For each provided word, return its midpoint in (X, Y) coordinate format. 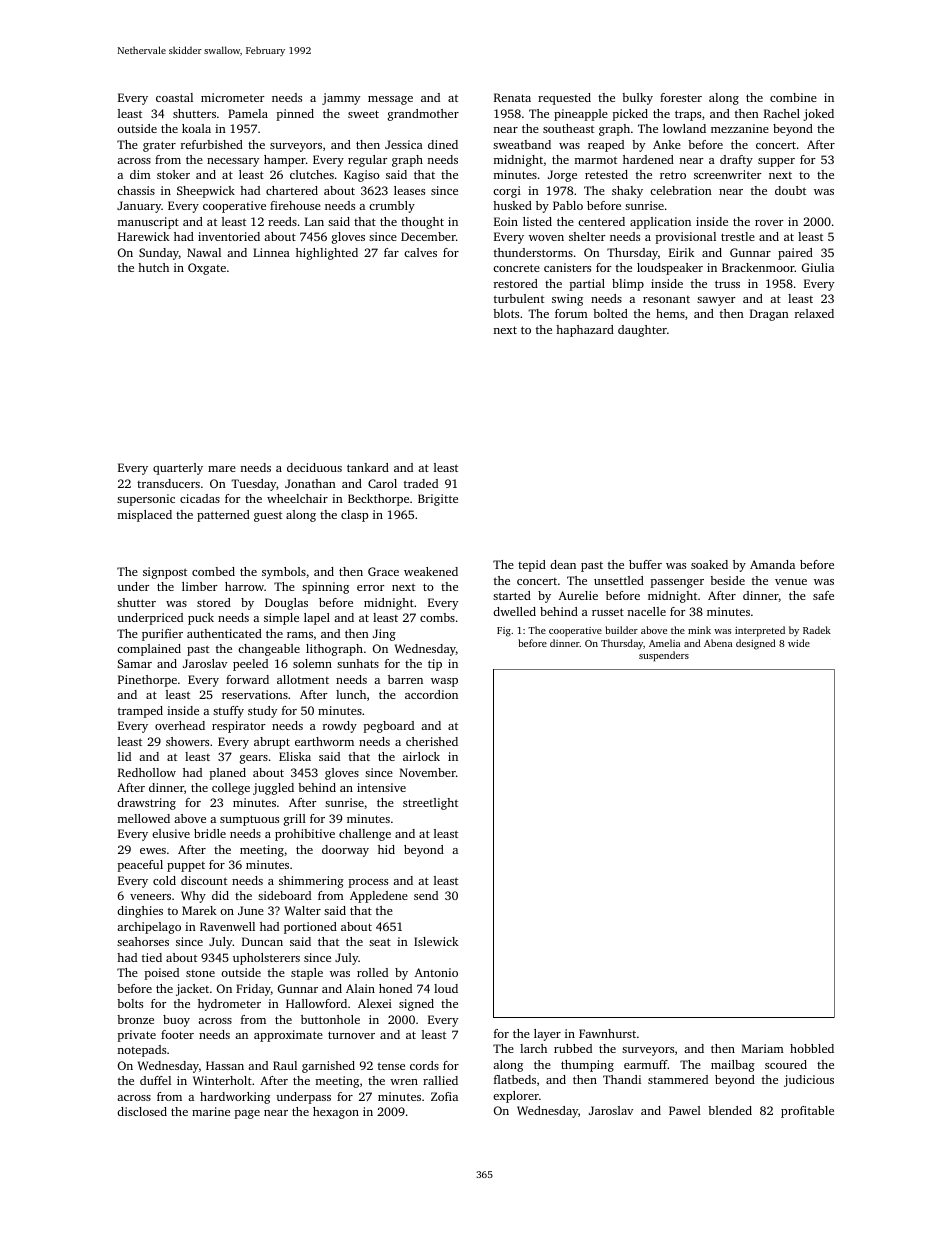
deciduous (314, 467)
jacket (192, 990)
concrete (516, 268)
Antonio (436, 972)
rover (769, 223)
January (139, 207)
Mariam (763, 1048)
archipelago (149, 928)
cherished (432, 741)
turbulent (519, 298)
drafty (736, 161)
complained (149, 650)
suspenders (664, 656)
